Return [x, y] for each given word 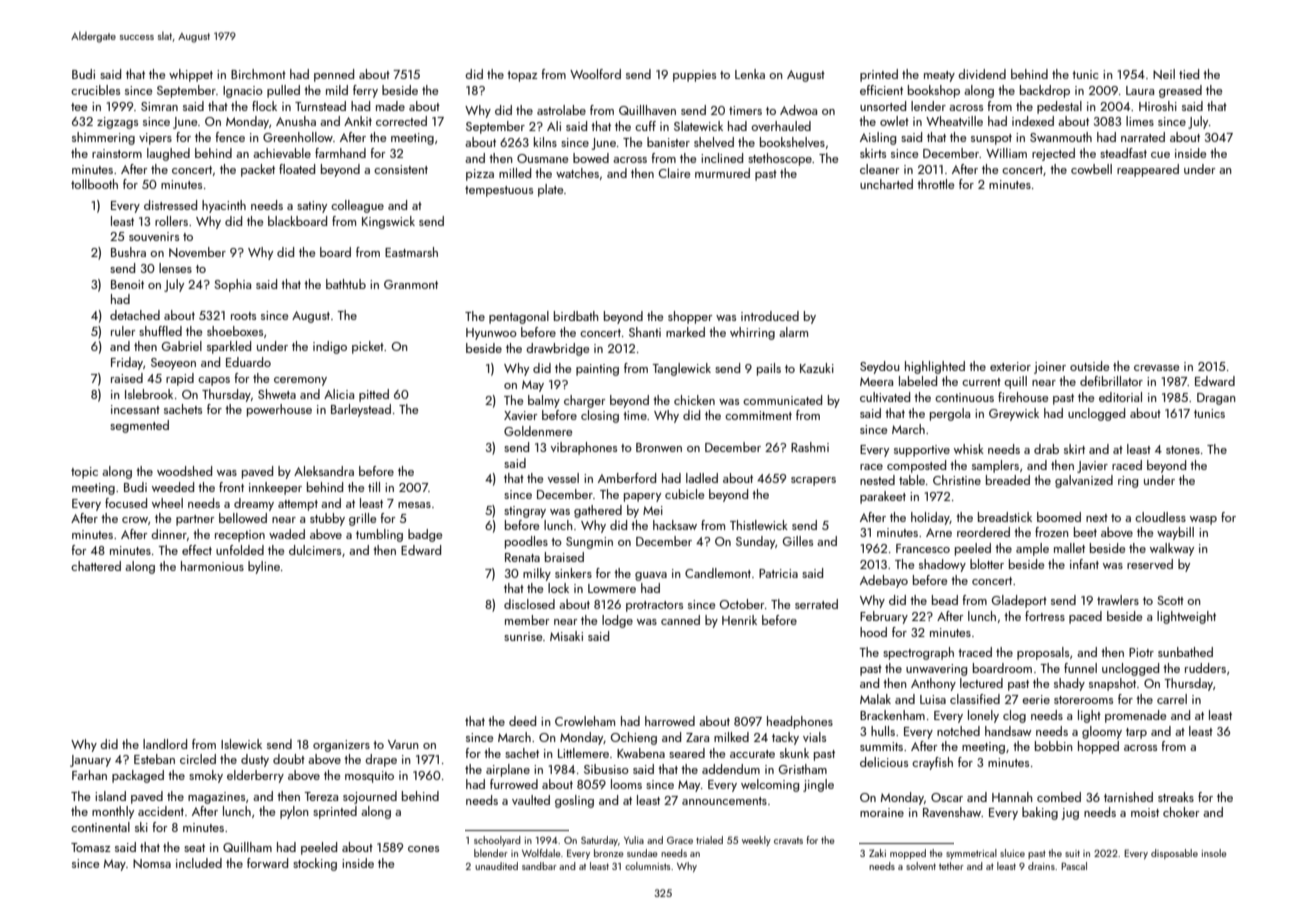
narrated [1143, 137]
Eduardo [248, 362]
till [374, 487]
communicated [782, 400]
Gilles [798, 541]
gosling [574, 801]
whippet [191, 75]
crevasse [1157, 368]
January [90, 761]
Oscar [947, 797]
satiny [312, 207]
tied [1189, 74]
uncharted [886, 184]
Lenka [750, 74]
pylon [294, 812]
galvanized [1084, 481]
